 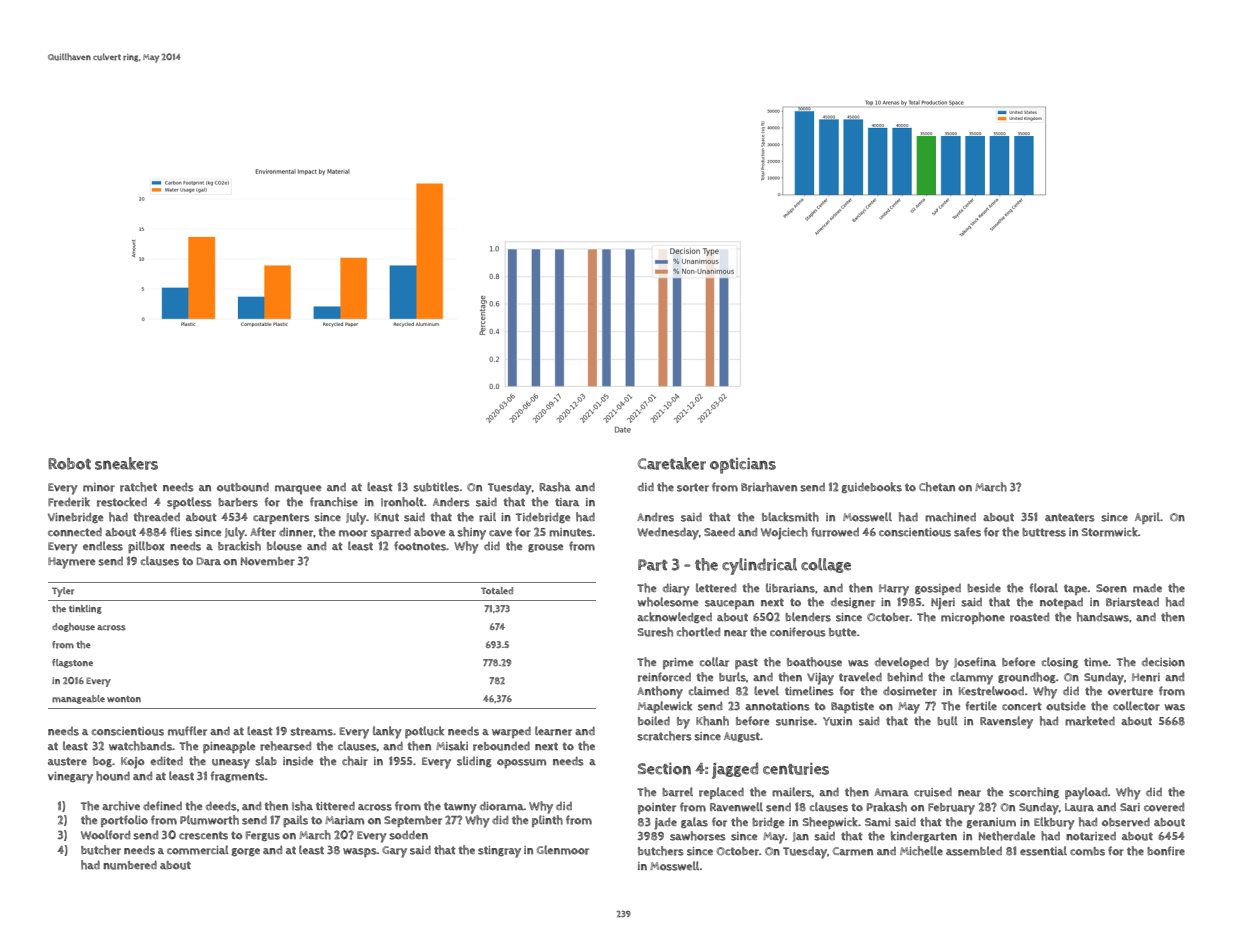 I want to click on payload, so click(x=1086, y=793).
